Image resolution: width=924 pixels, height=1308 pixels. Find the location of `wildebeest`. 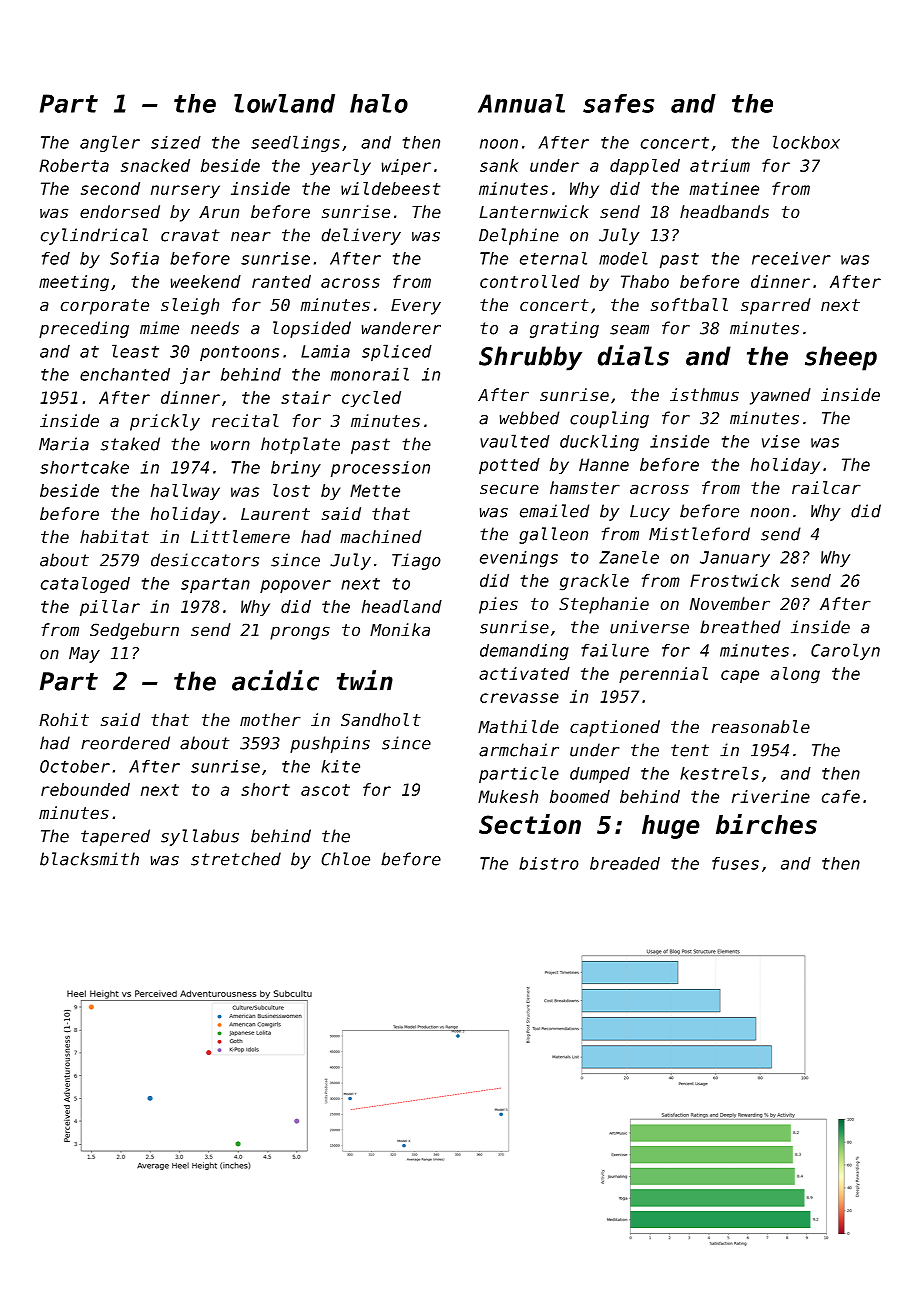

wildebeest is located at coordinates (390, 188).
